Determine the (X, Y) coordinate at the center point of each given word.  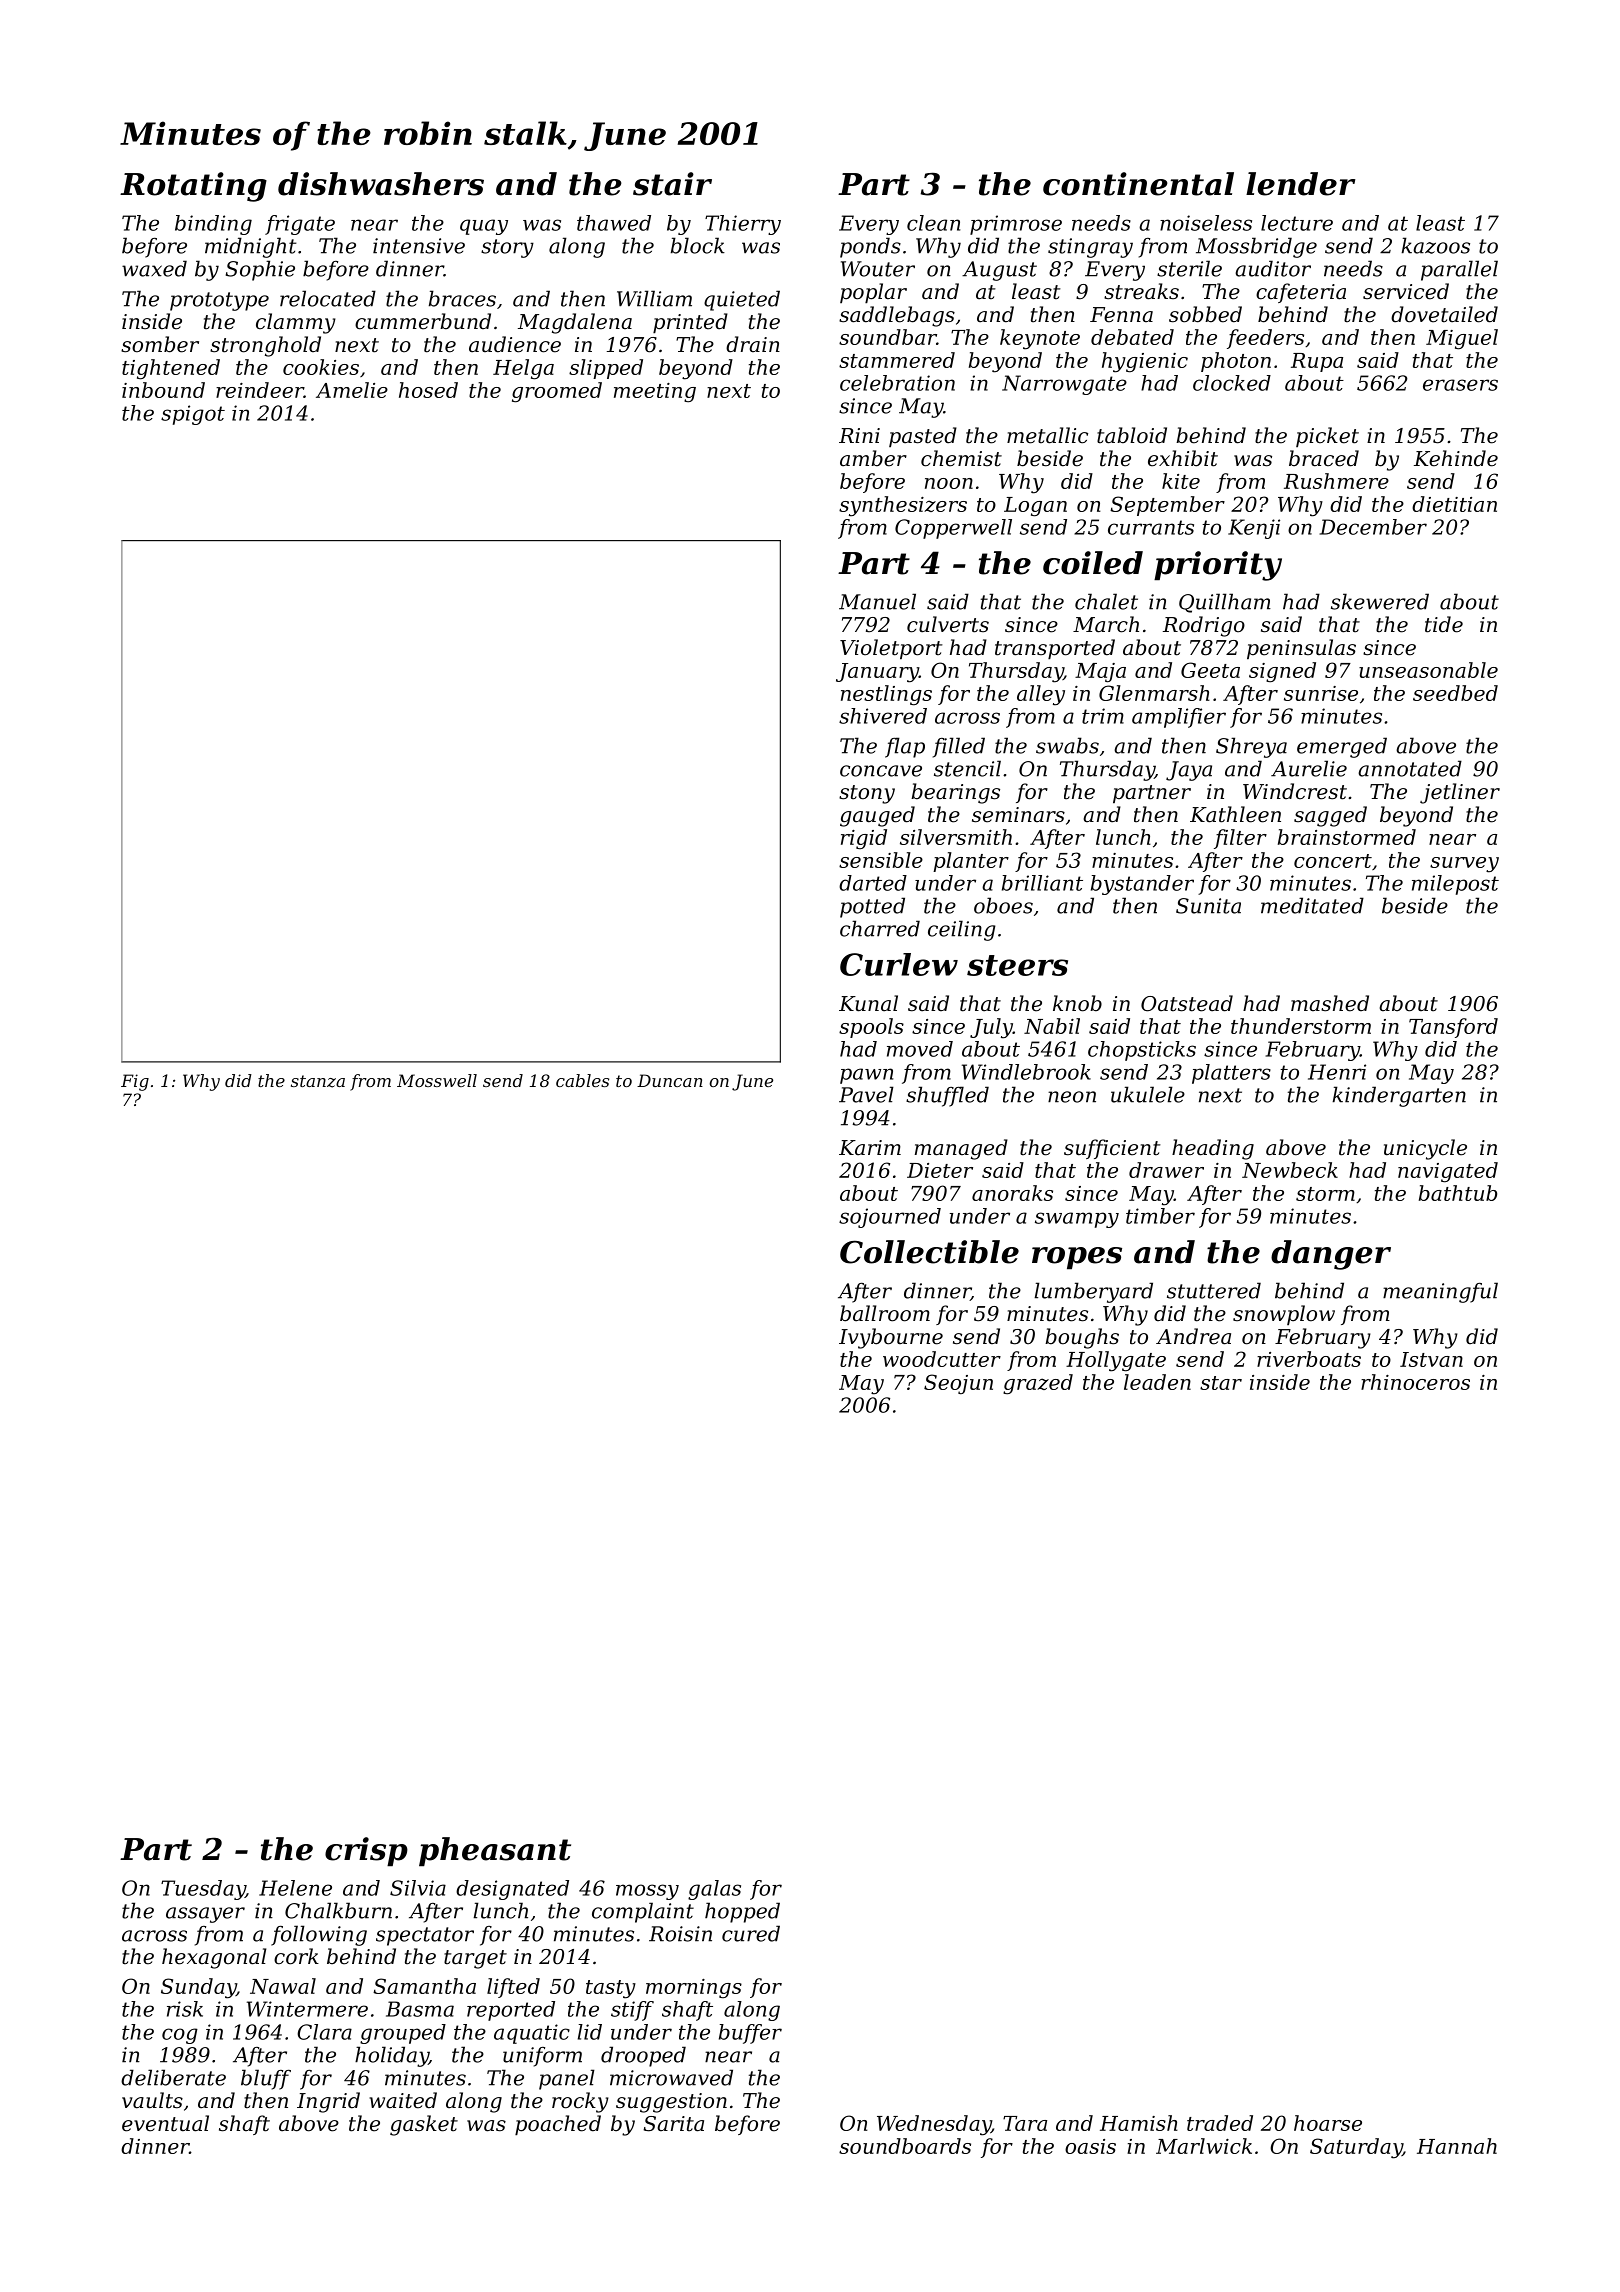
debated (1132, 337)
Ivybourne (891, 1338)
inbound (163, 390)
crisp (366, 1852)
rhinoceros (1415, 1382)
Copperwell (953, 529)
